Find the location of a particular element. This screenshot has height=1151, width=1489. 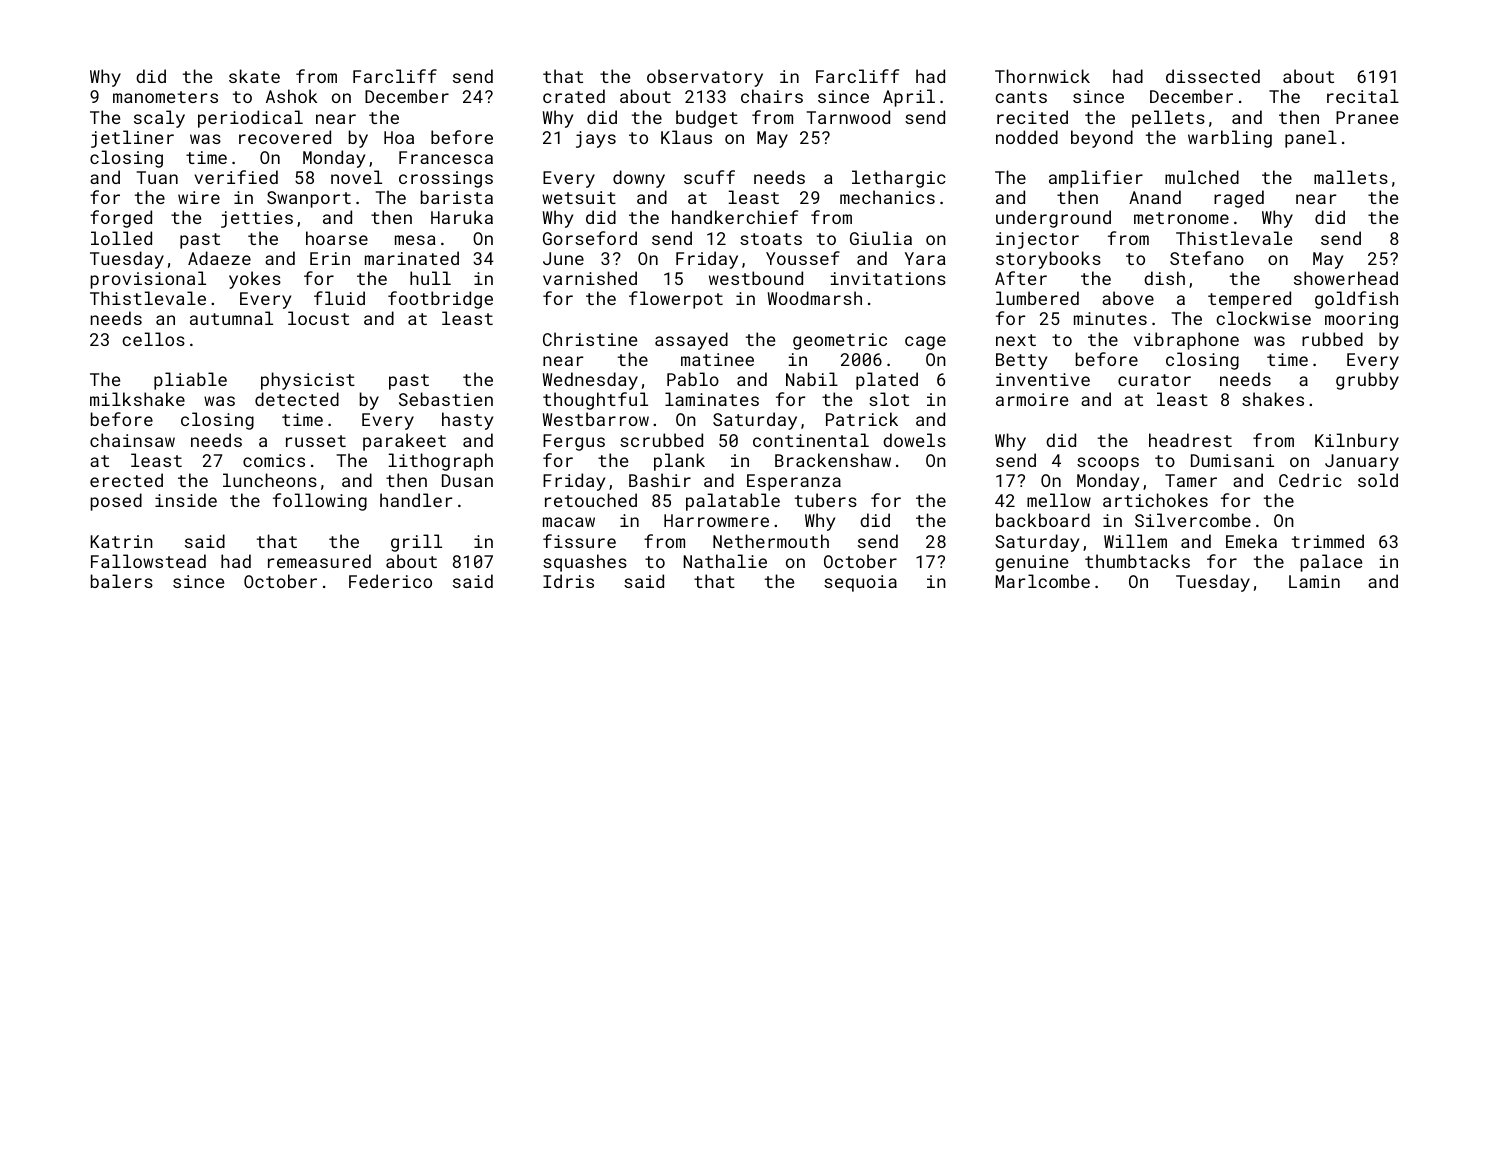

fluid is located at coordinates (339, 298).
